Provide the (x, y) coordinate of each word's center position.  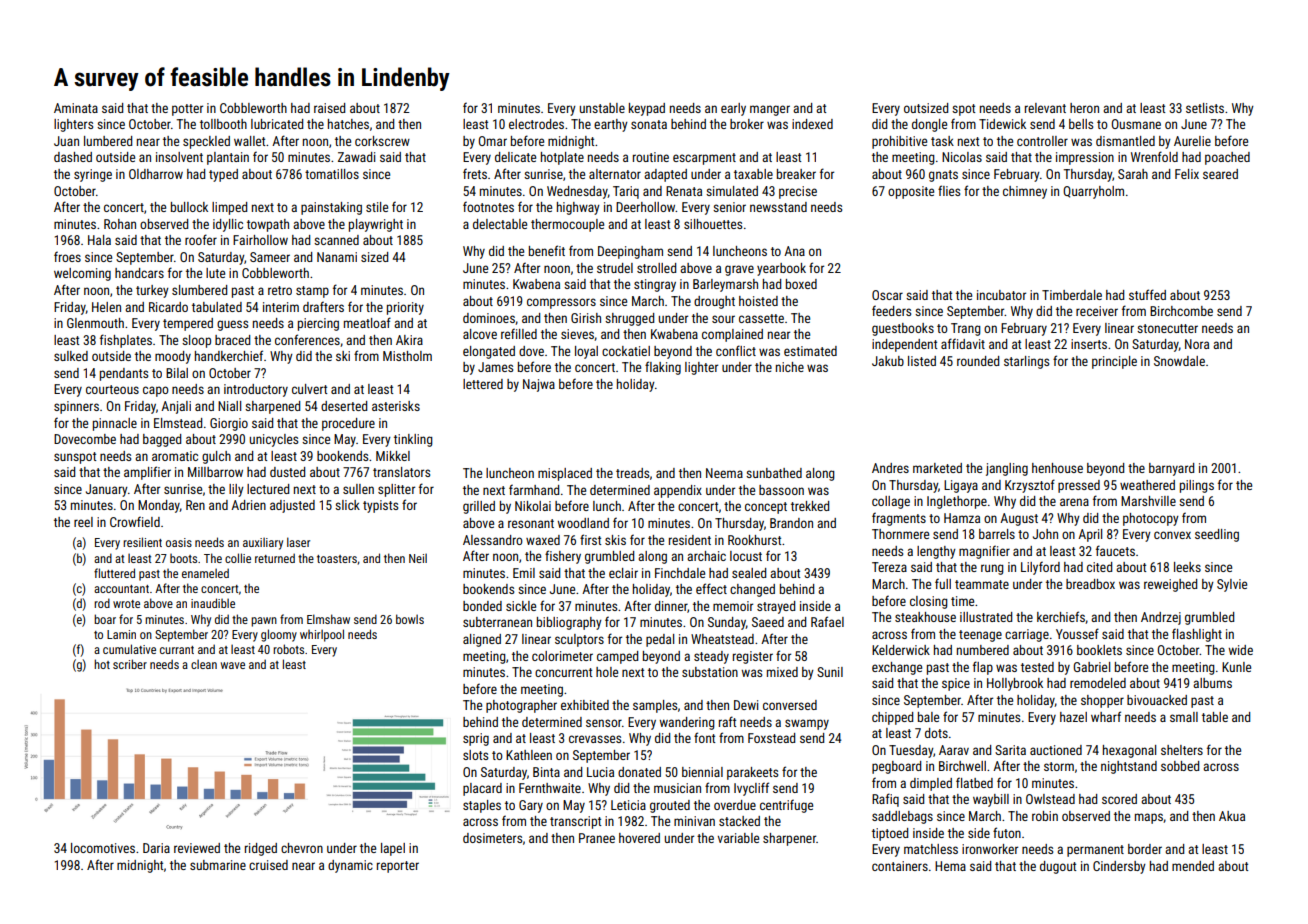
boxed (801, 284)
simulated (732, 191)
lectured (268, 489)
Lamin (121, 634)
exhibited (585, 705)
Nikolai (533, 506)
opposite (911, 192)
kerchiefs (1061, 616)
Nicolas (962, 157)
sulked (71, 356)
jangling (1007, 469)
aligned (482, 640)
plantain (228, 158)
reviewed (197, 848)
